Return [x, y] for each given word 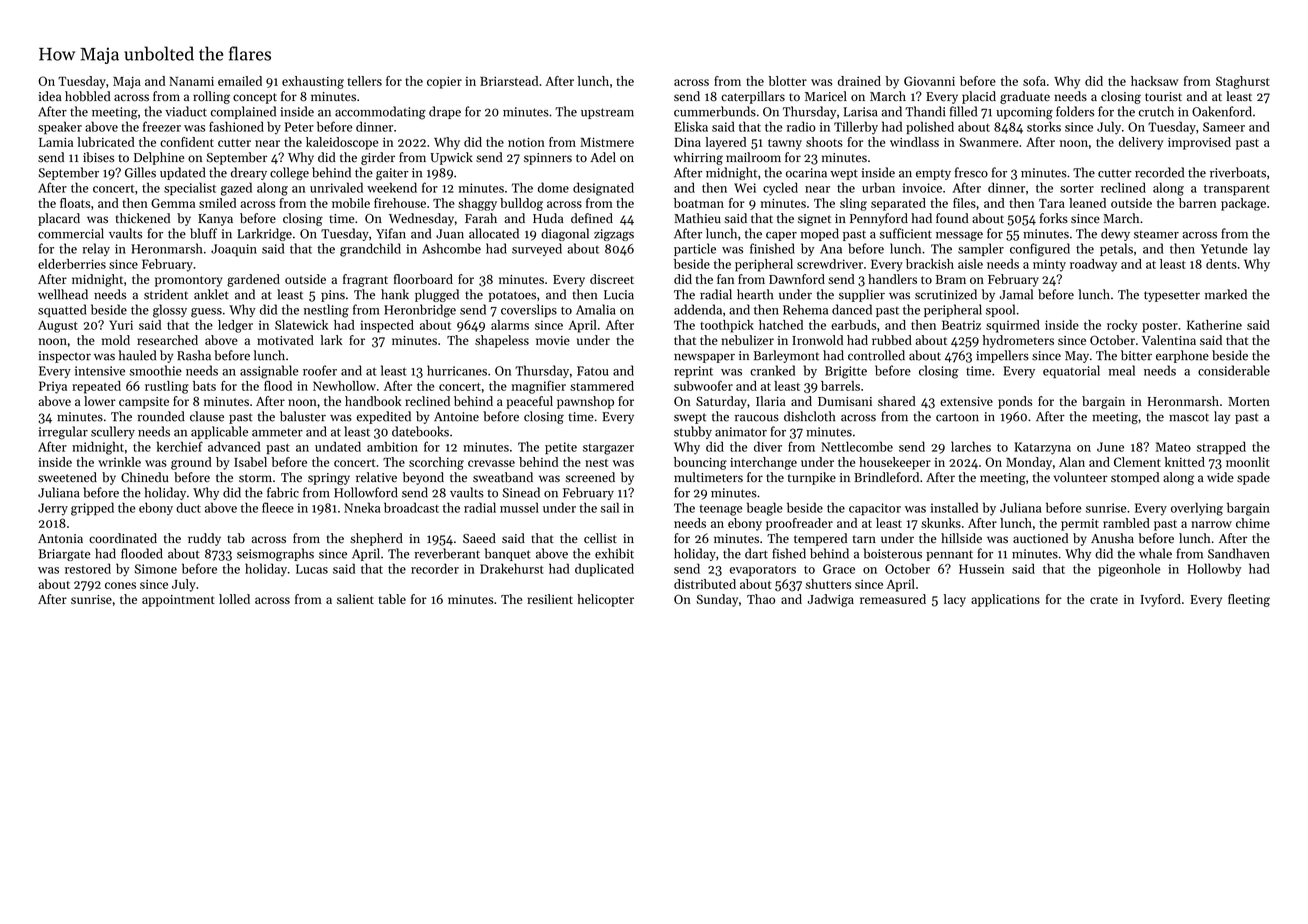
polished [930, 127]
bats [204, 386]
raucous [757, 418]
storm [255, 478]
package [1243, 204]
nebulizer [748, 340]
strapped [1221, 447]
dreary [249, 173]
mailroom [753, 157]
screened [590, 477]
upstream [607, 113]
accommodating [380, 113]
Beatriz [961, 325]
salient [355, 599]
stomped [1135, 478]
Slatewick [301, 325]
